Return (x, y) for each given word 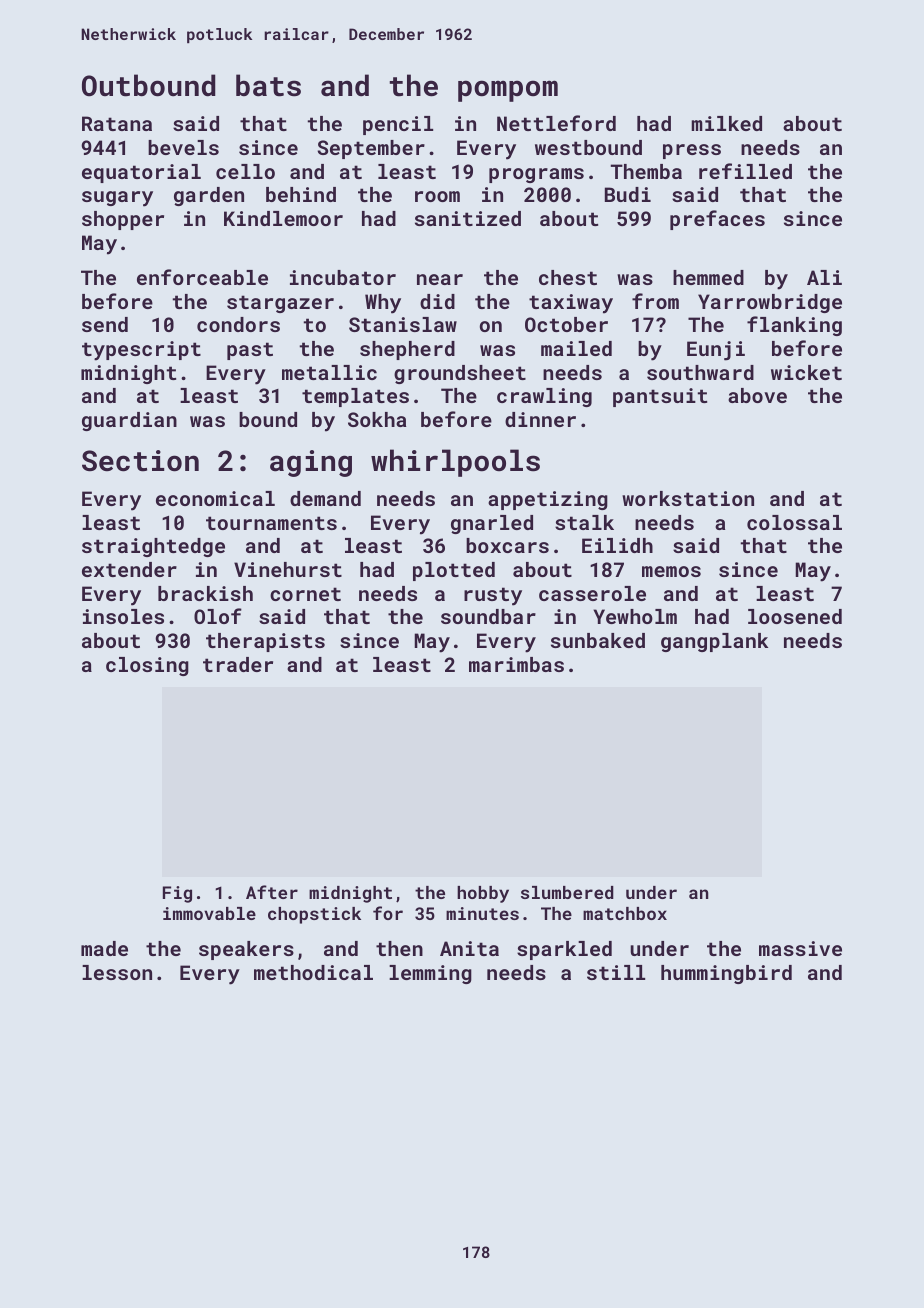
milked (726, 123)
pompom (508, 91)
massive (800, 948)
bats (268, 85)
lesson (117, 972)
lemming (430, 974)
